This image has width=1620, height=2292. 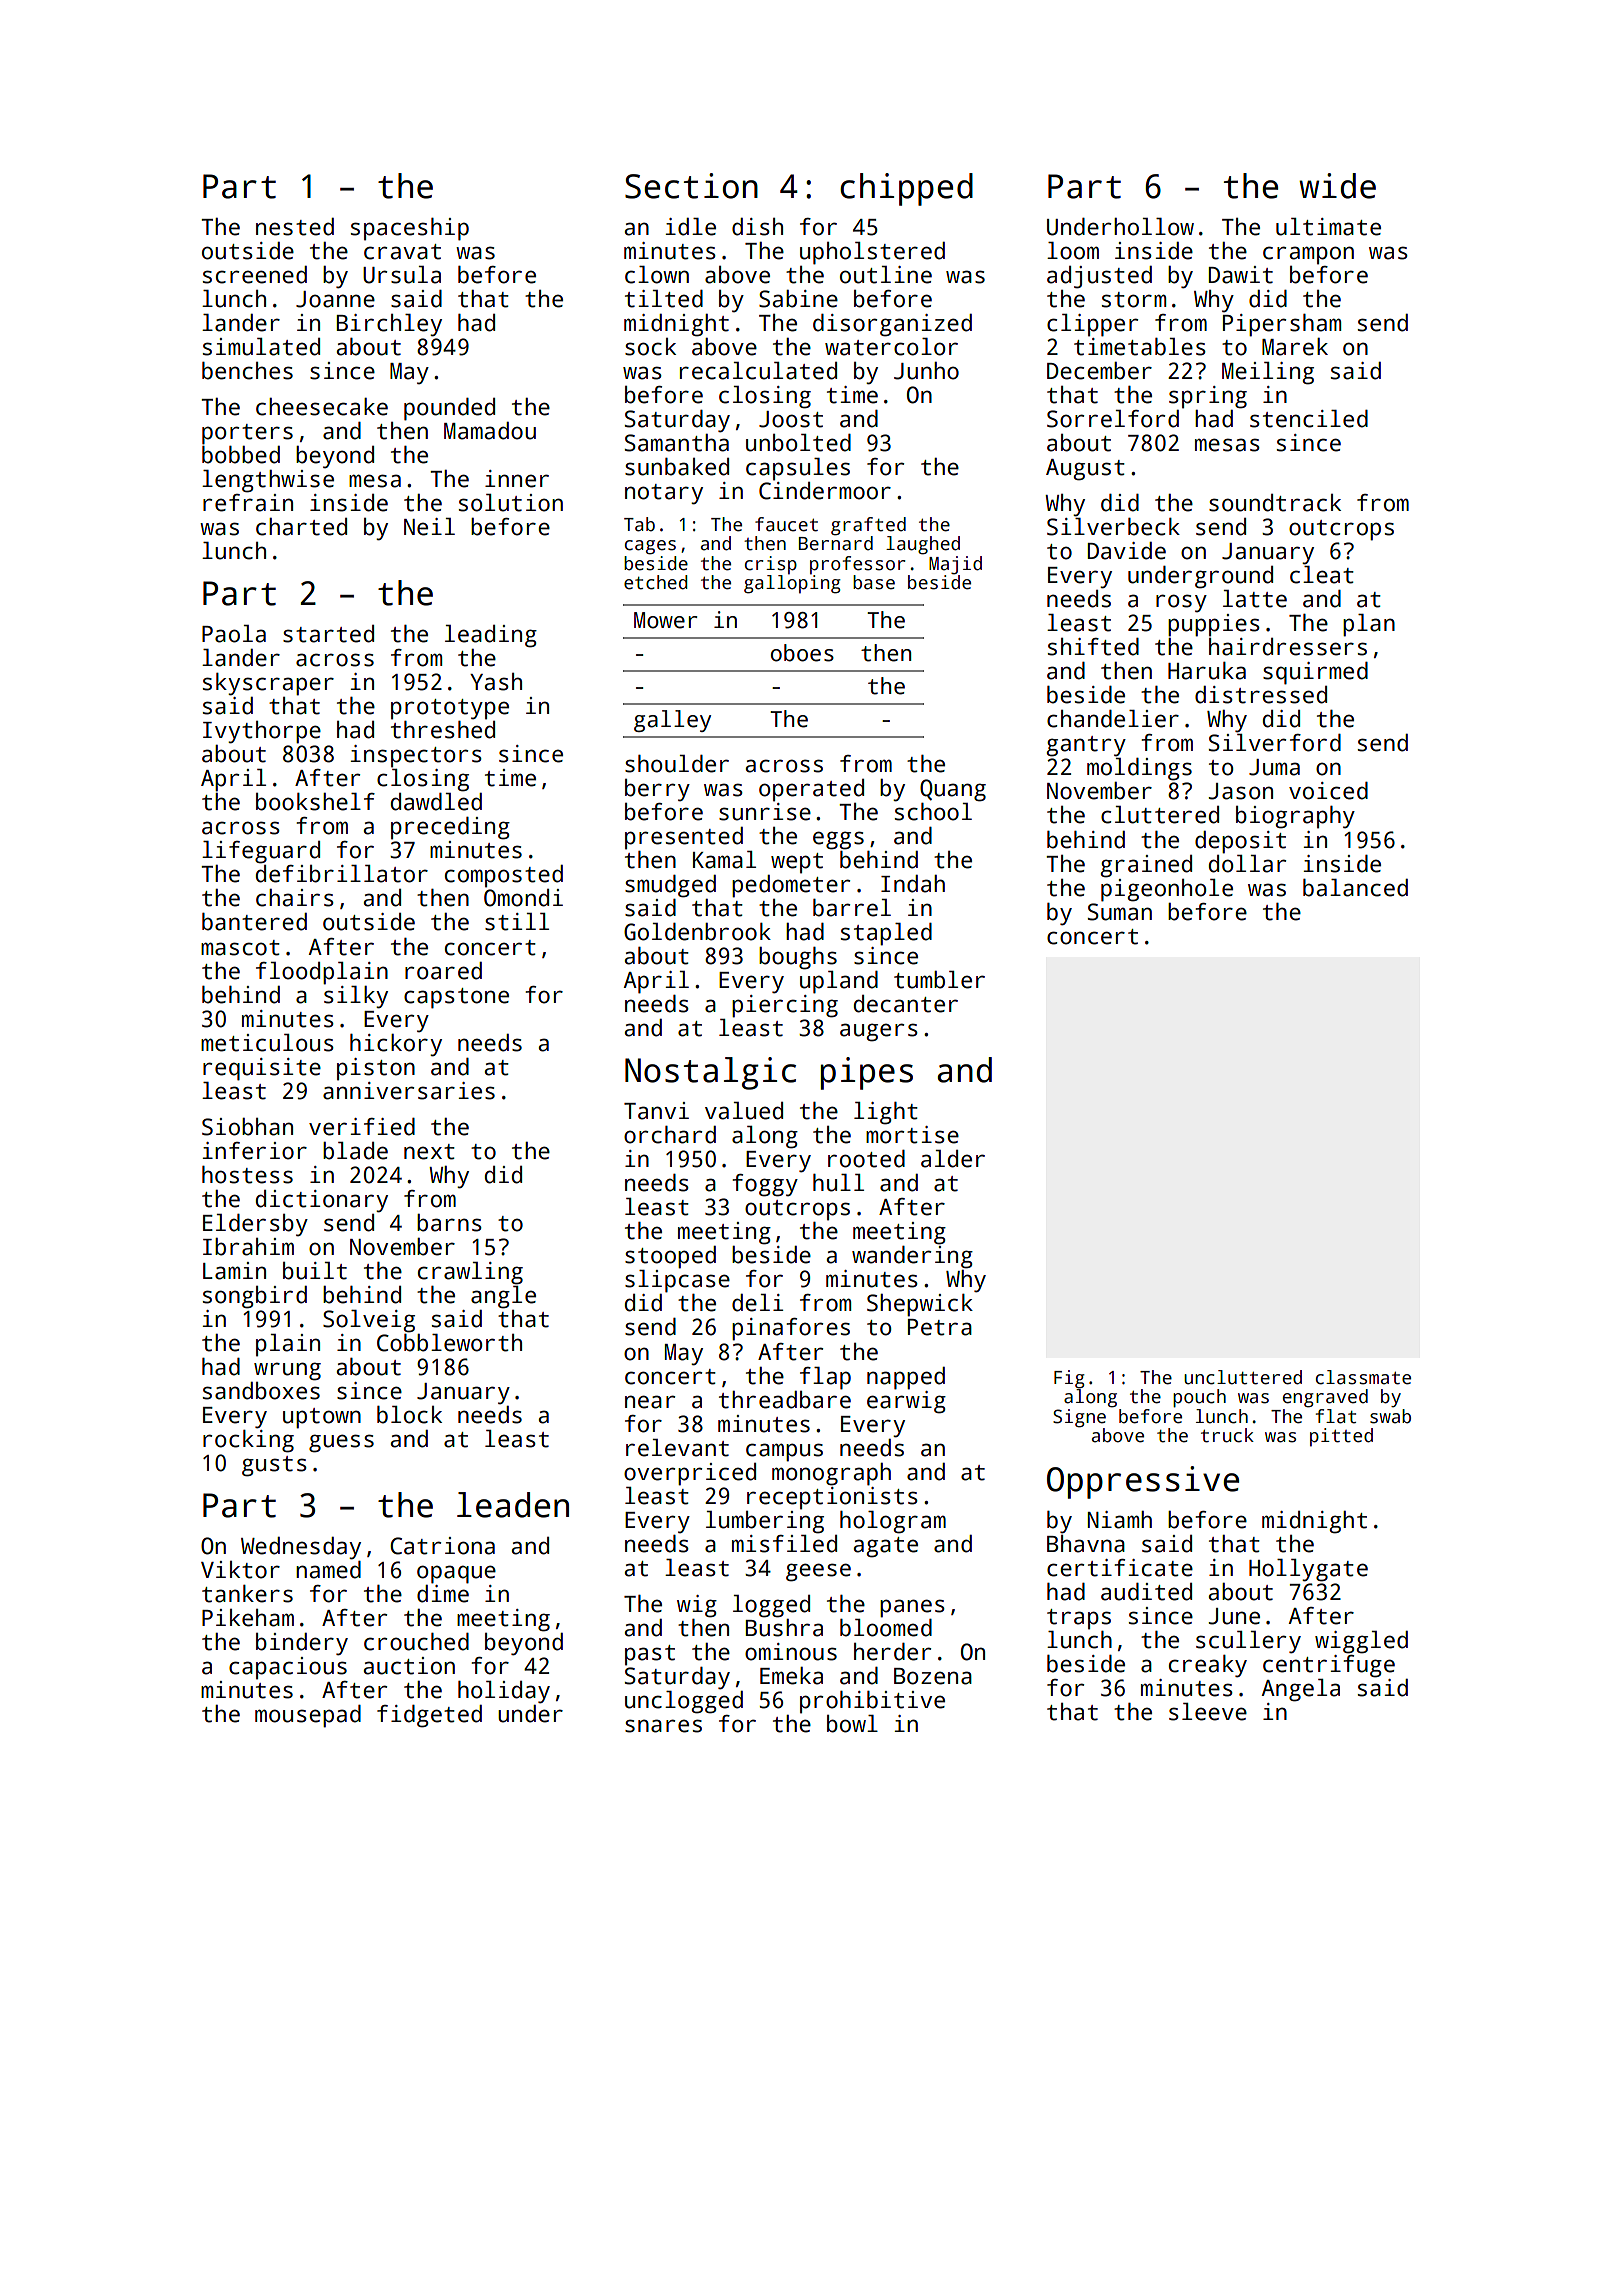 What do you see at coordinates (657, 790) in the image?
I see `berry` at bounding box center [657, 790].
